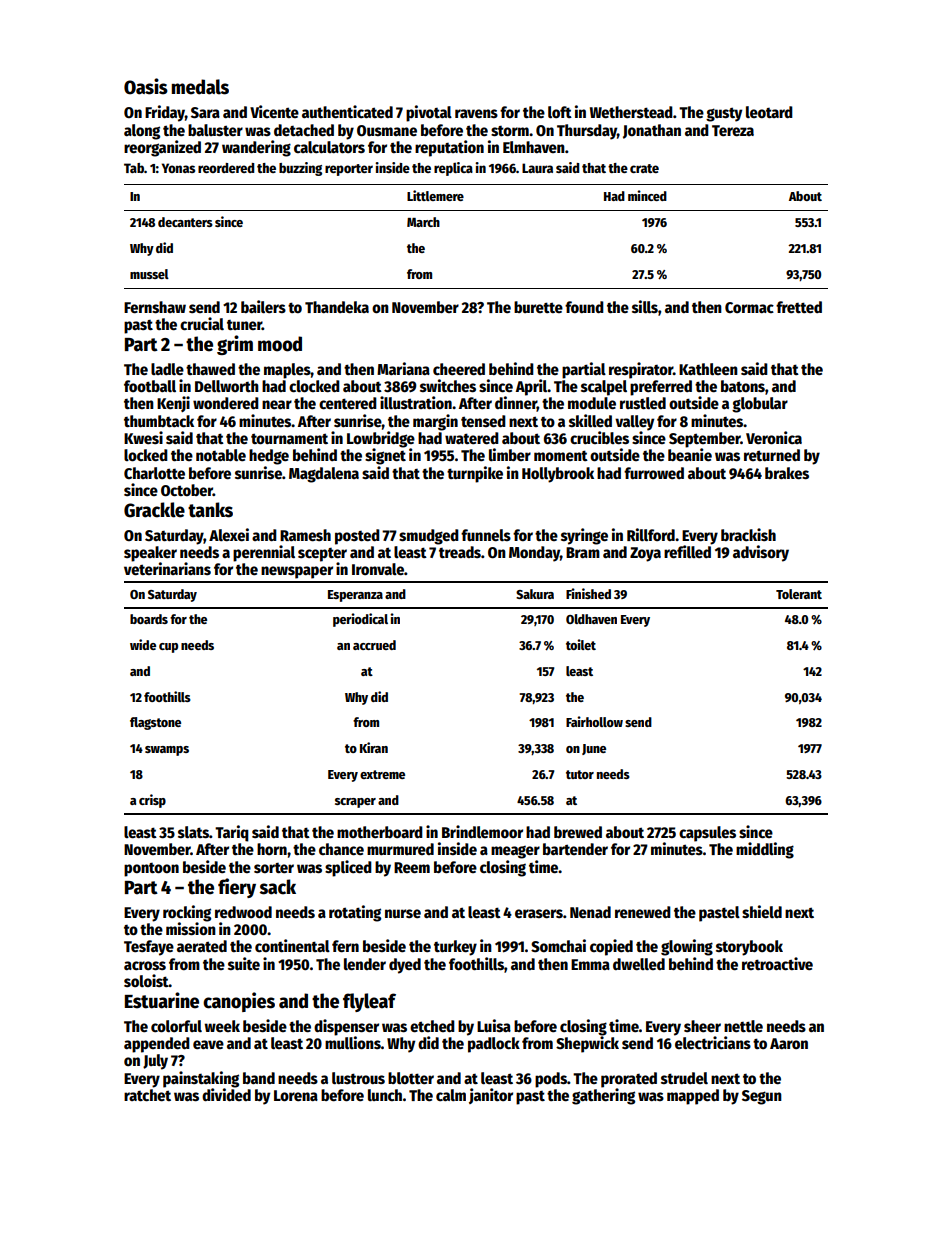 Image resolution: width=952 pixels, height=1233 pixels. I want to click on turnpike, so click(475, 474).
